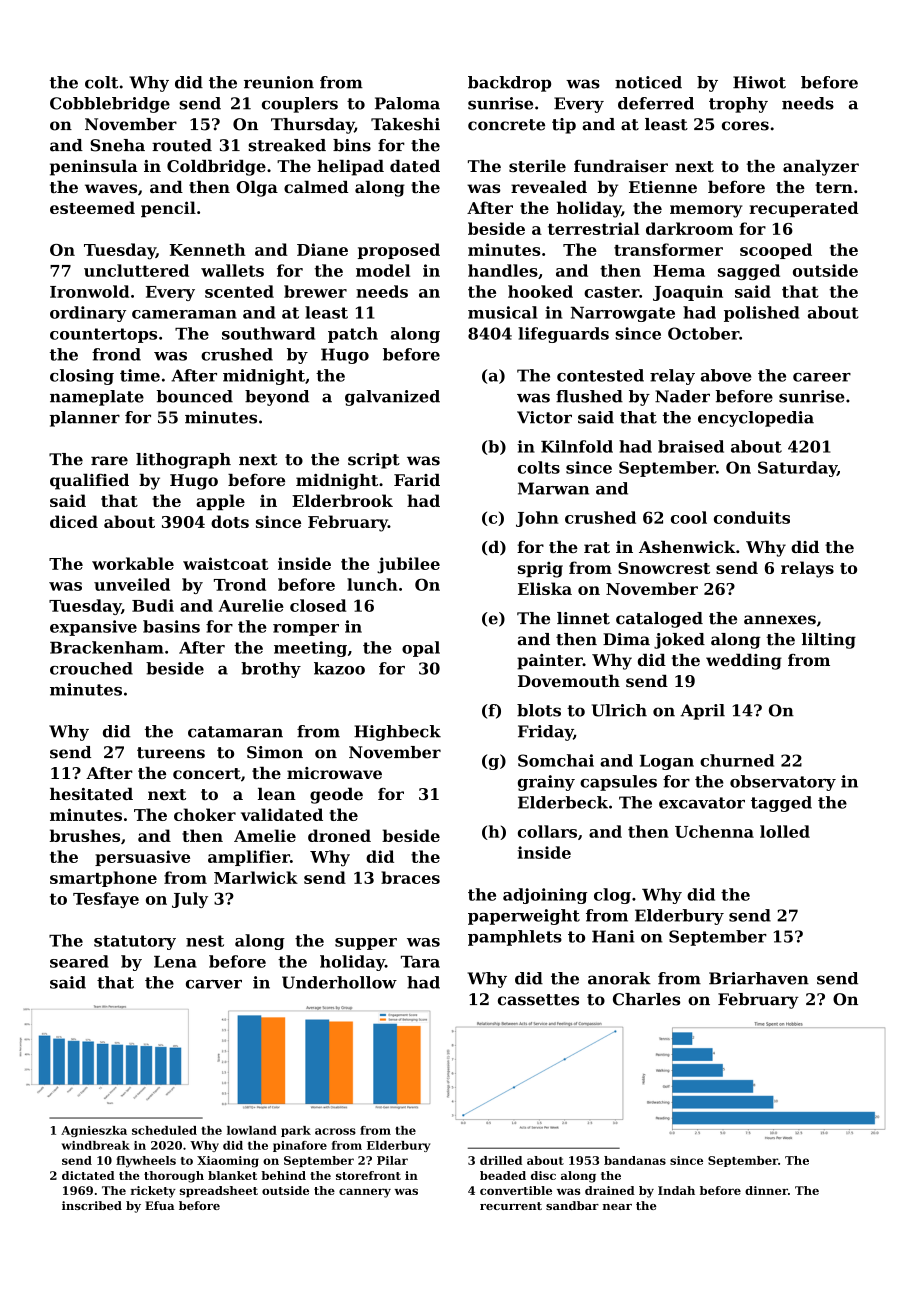  What do you see at coordinates (538, 1000) in the document?
I see `cassettes` at bounding box center [538, 1000].
